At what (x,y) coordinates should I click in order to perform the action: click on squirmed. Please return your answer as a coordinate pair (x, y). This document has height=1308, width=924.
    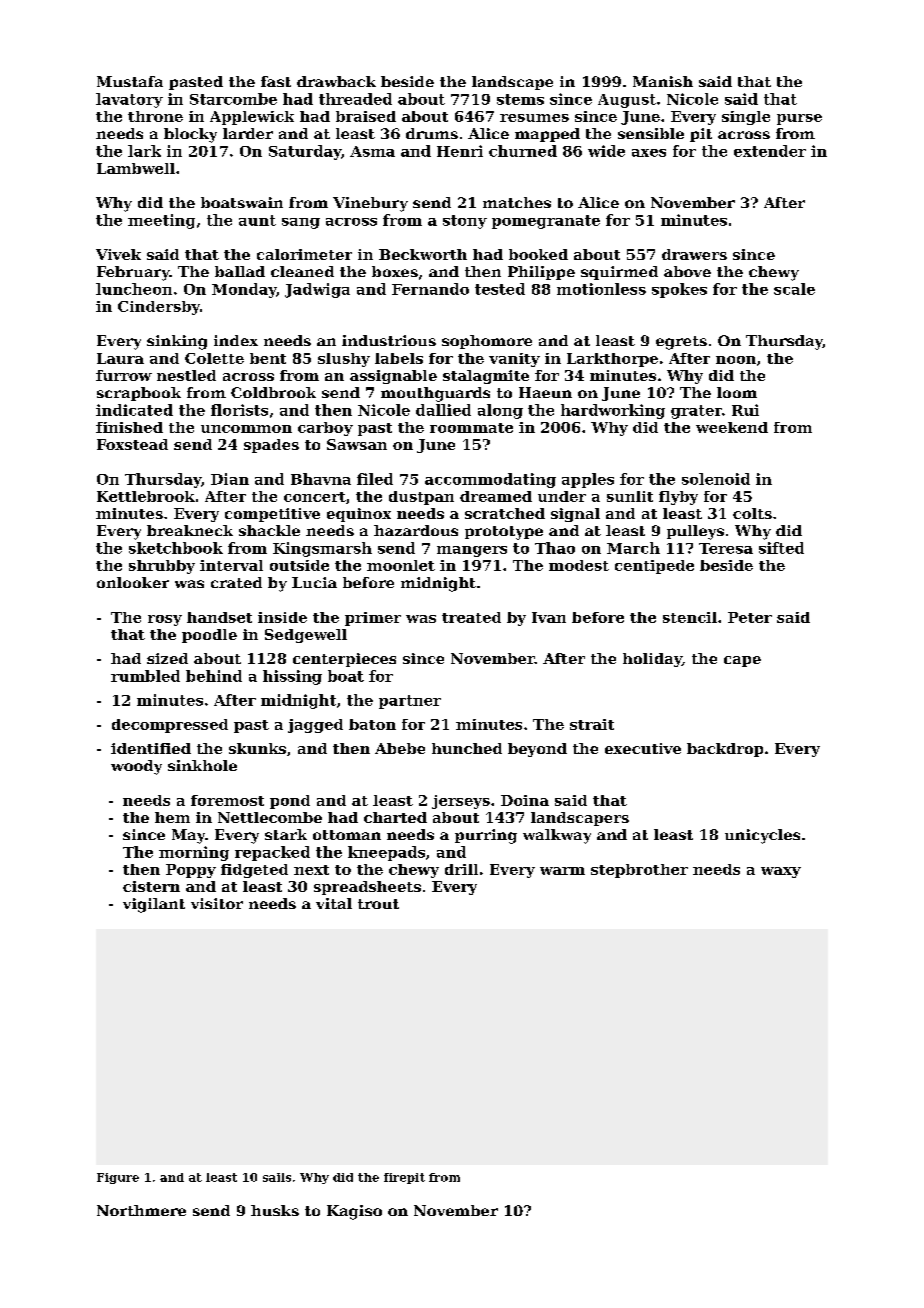
    Looking at the image, I should click on (619, 273).
